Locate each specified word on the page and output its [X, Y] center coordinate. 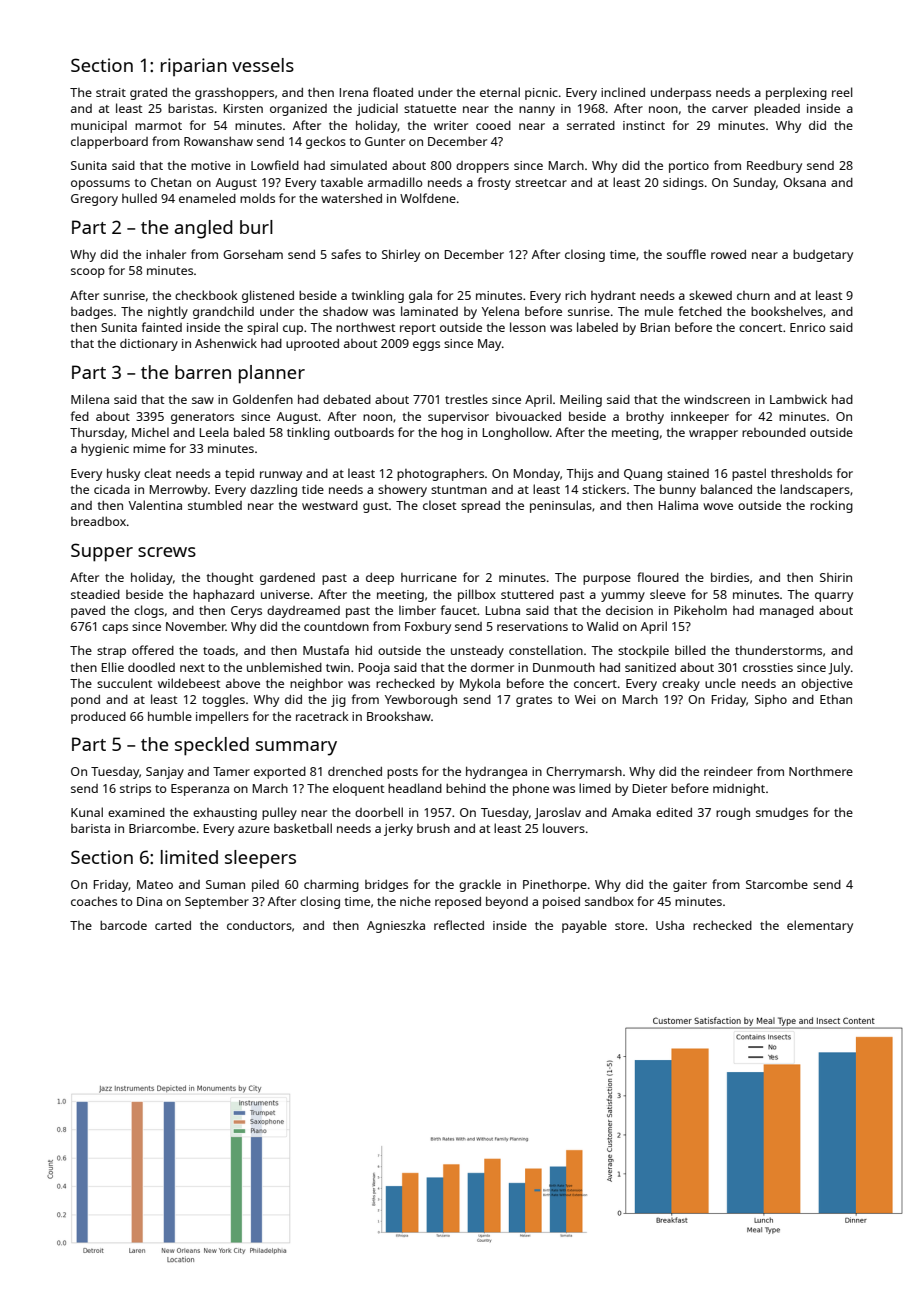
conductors [259, 925]
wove [718, 506]
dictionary [149, 345]
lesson [528, 327]
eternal [500, 92]
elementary [820, 926]
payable [584, 926]
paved [88, 612]
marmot [158, 126]
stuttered [527, 594]
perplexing [796, 93]
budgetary [823, 256]
